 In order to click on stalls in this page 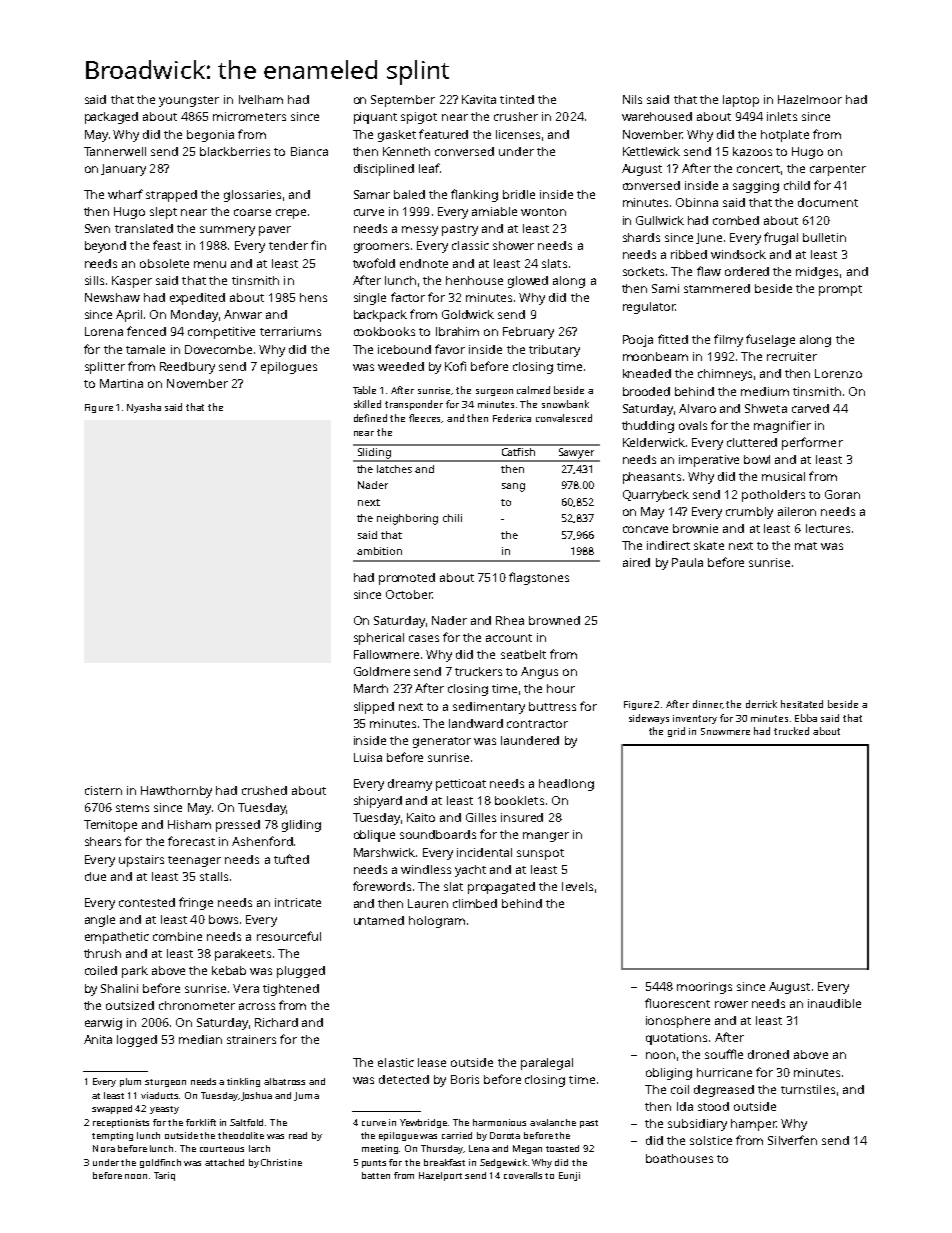, I will do `click(214, 876)`.
